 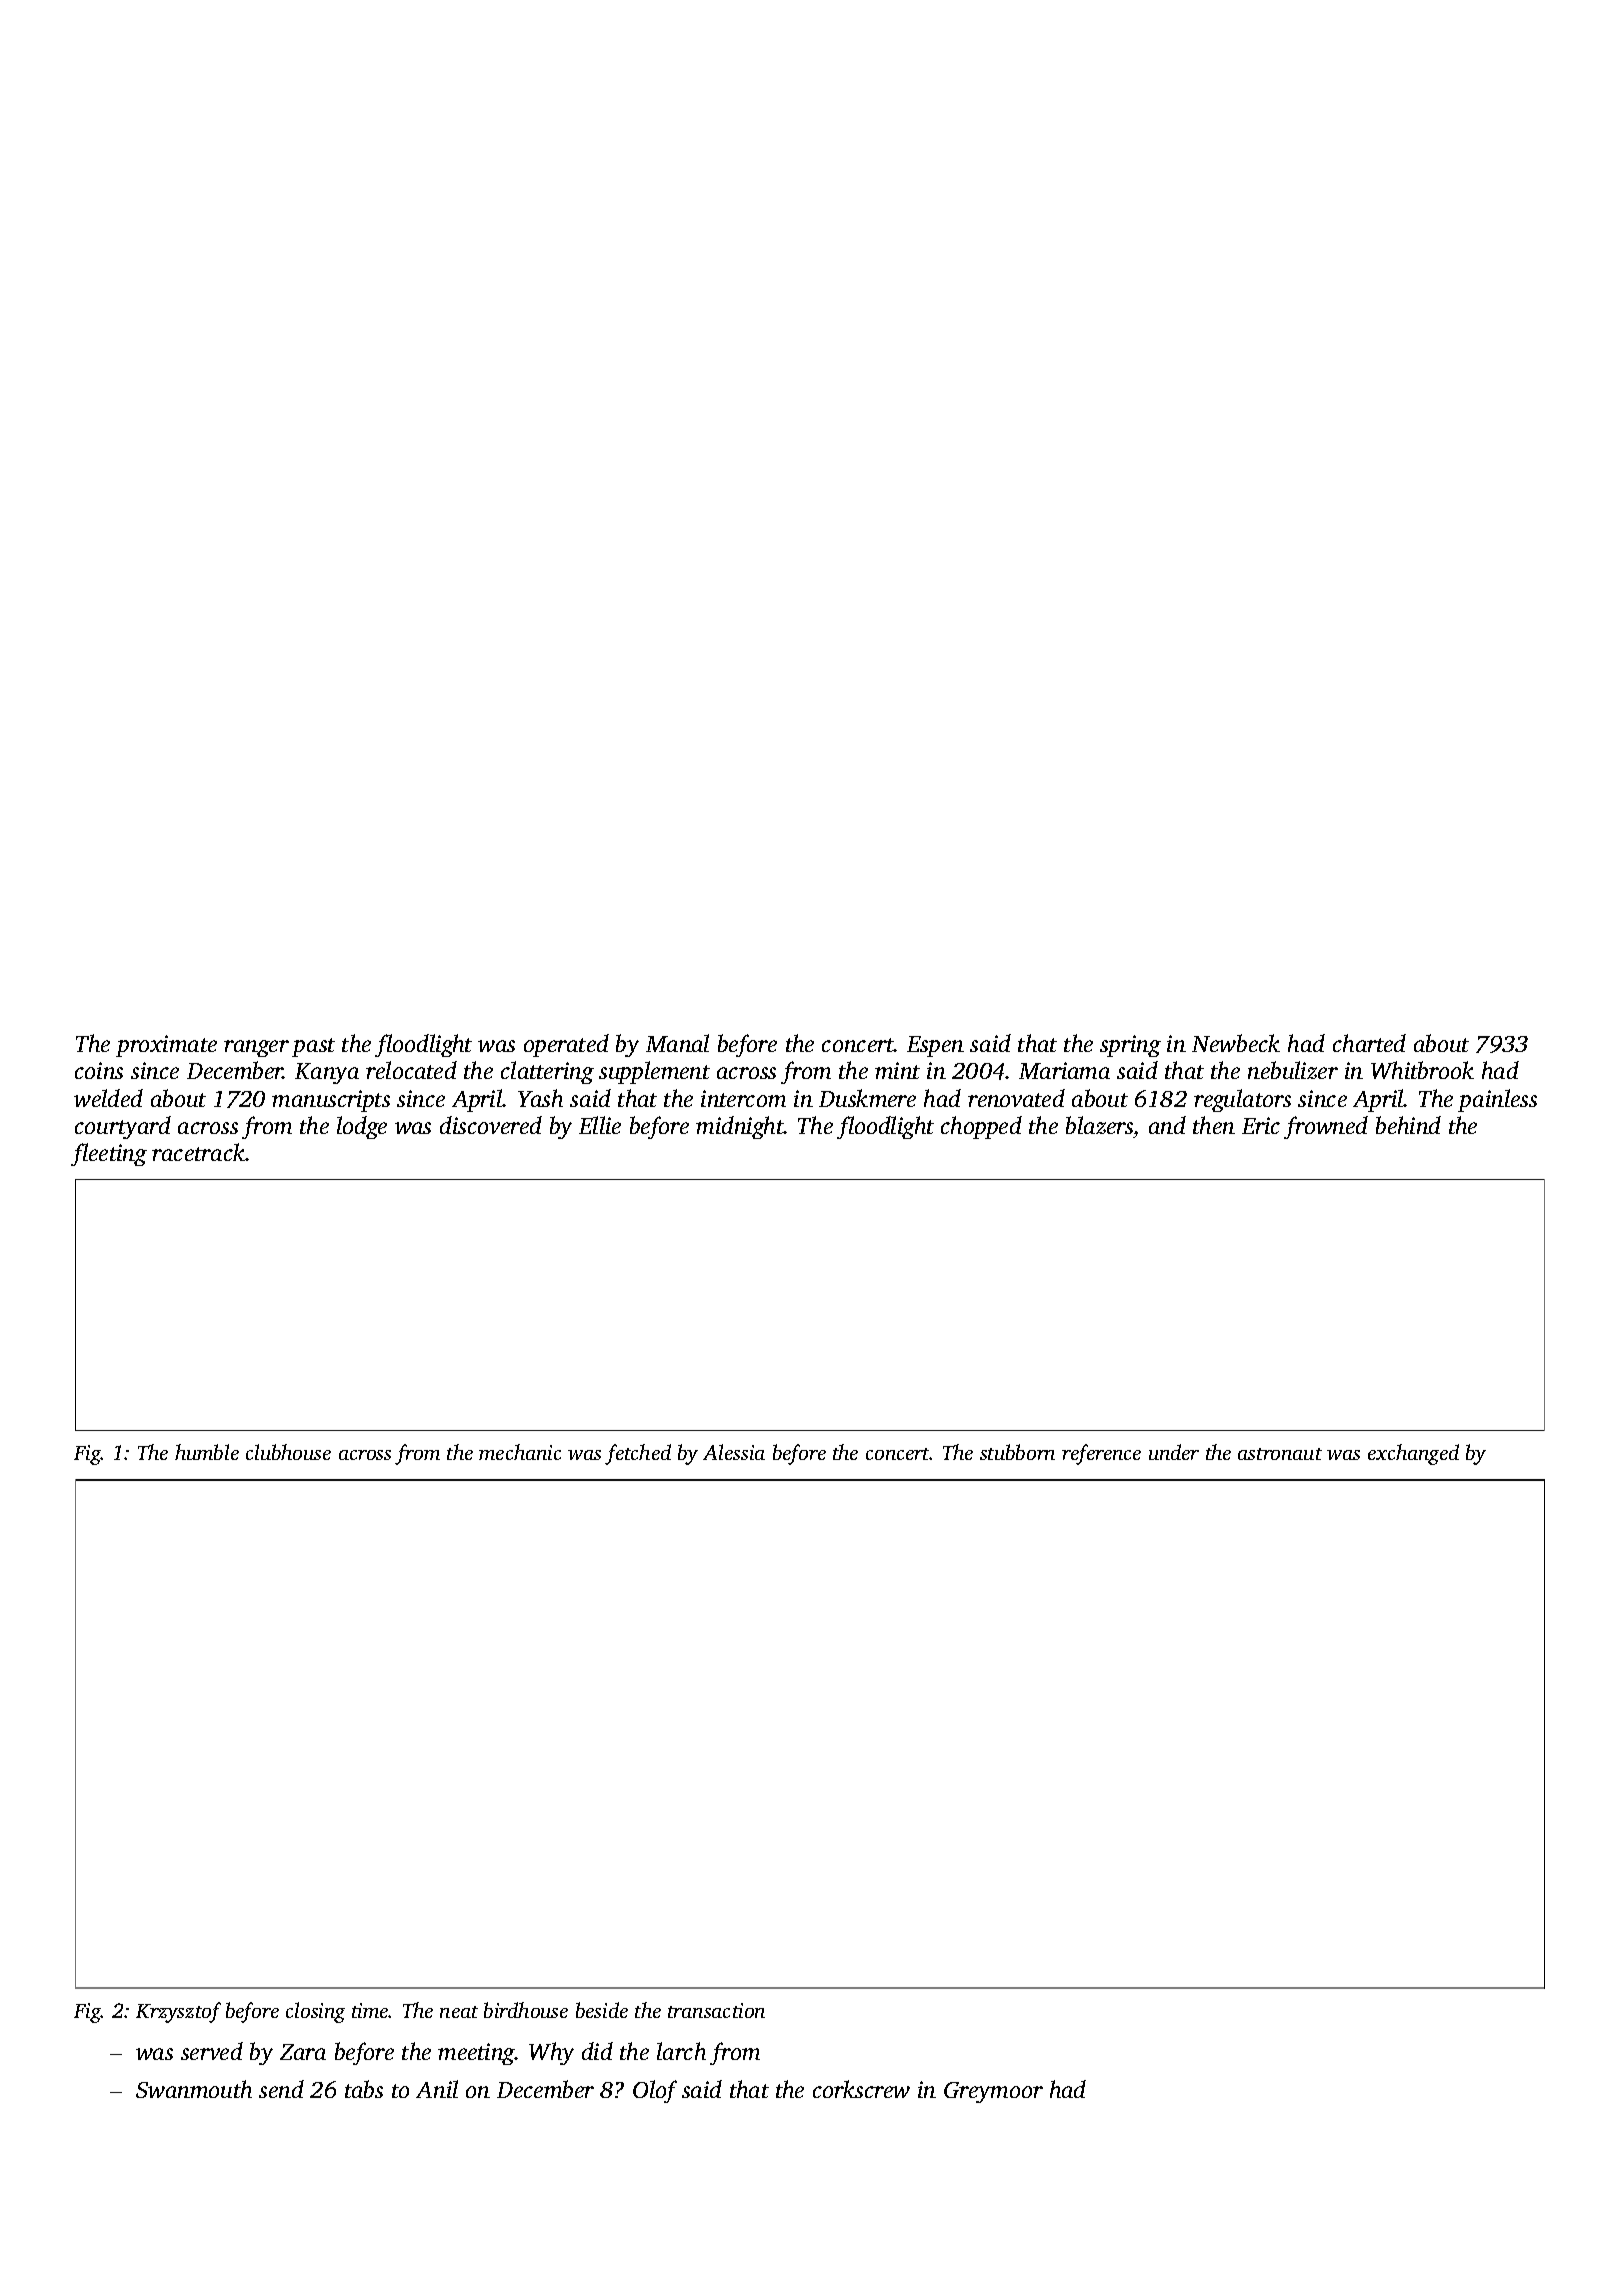 What do you see at coordinates (716, 2010) in the document?
I see `transaction` at bounding box center [716, 2010].
